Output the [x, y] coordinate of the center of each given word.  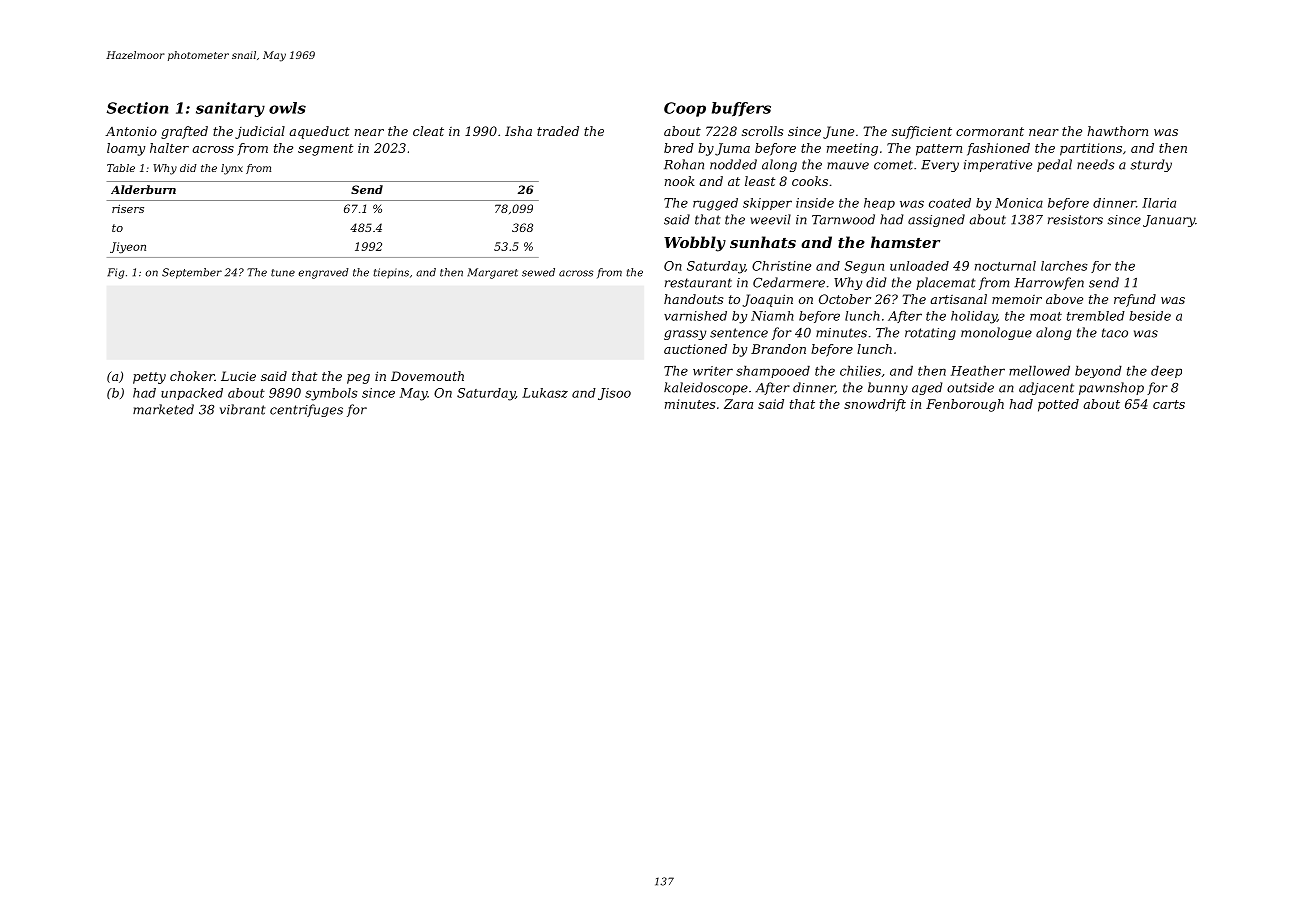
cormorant [990, 131]
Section [137, 108]
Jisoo [614, 394]
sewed [538, 272]
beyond [1098, 372]
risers [128, 208]
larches [1064, 266]
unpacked [192, 394]
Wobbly [695, 244]
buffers [741, 109]
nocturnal [1005, 266]
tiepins [391, 273]
